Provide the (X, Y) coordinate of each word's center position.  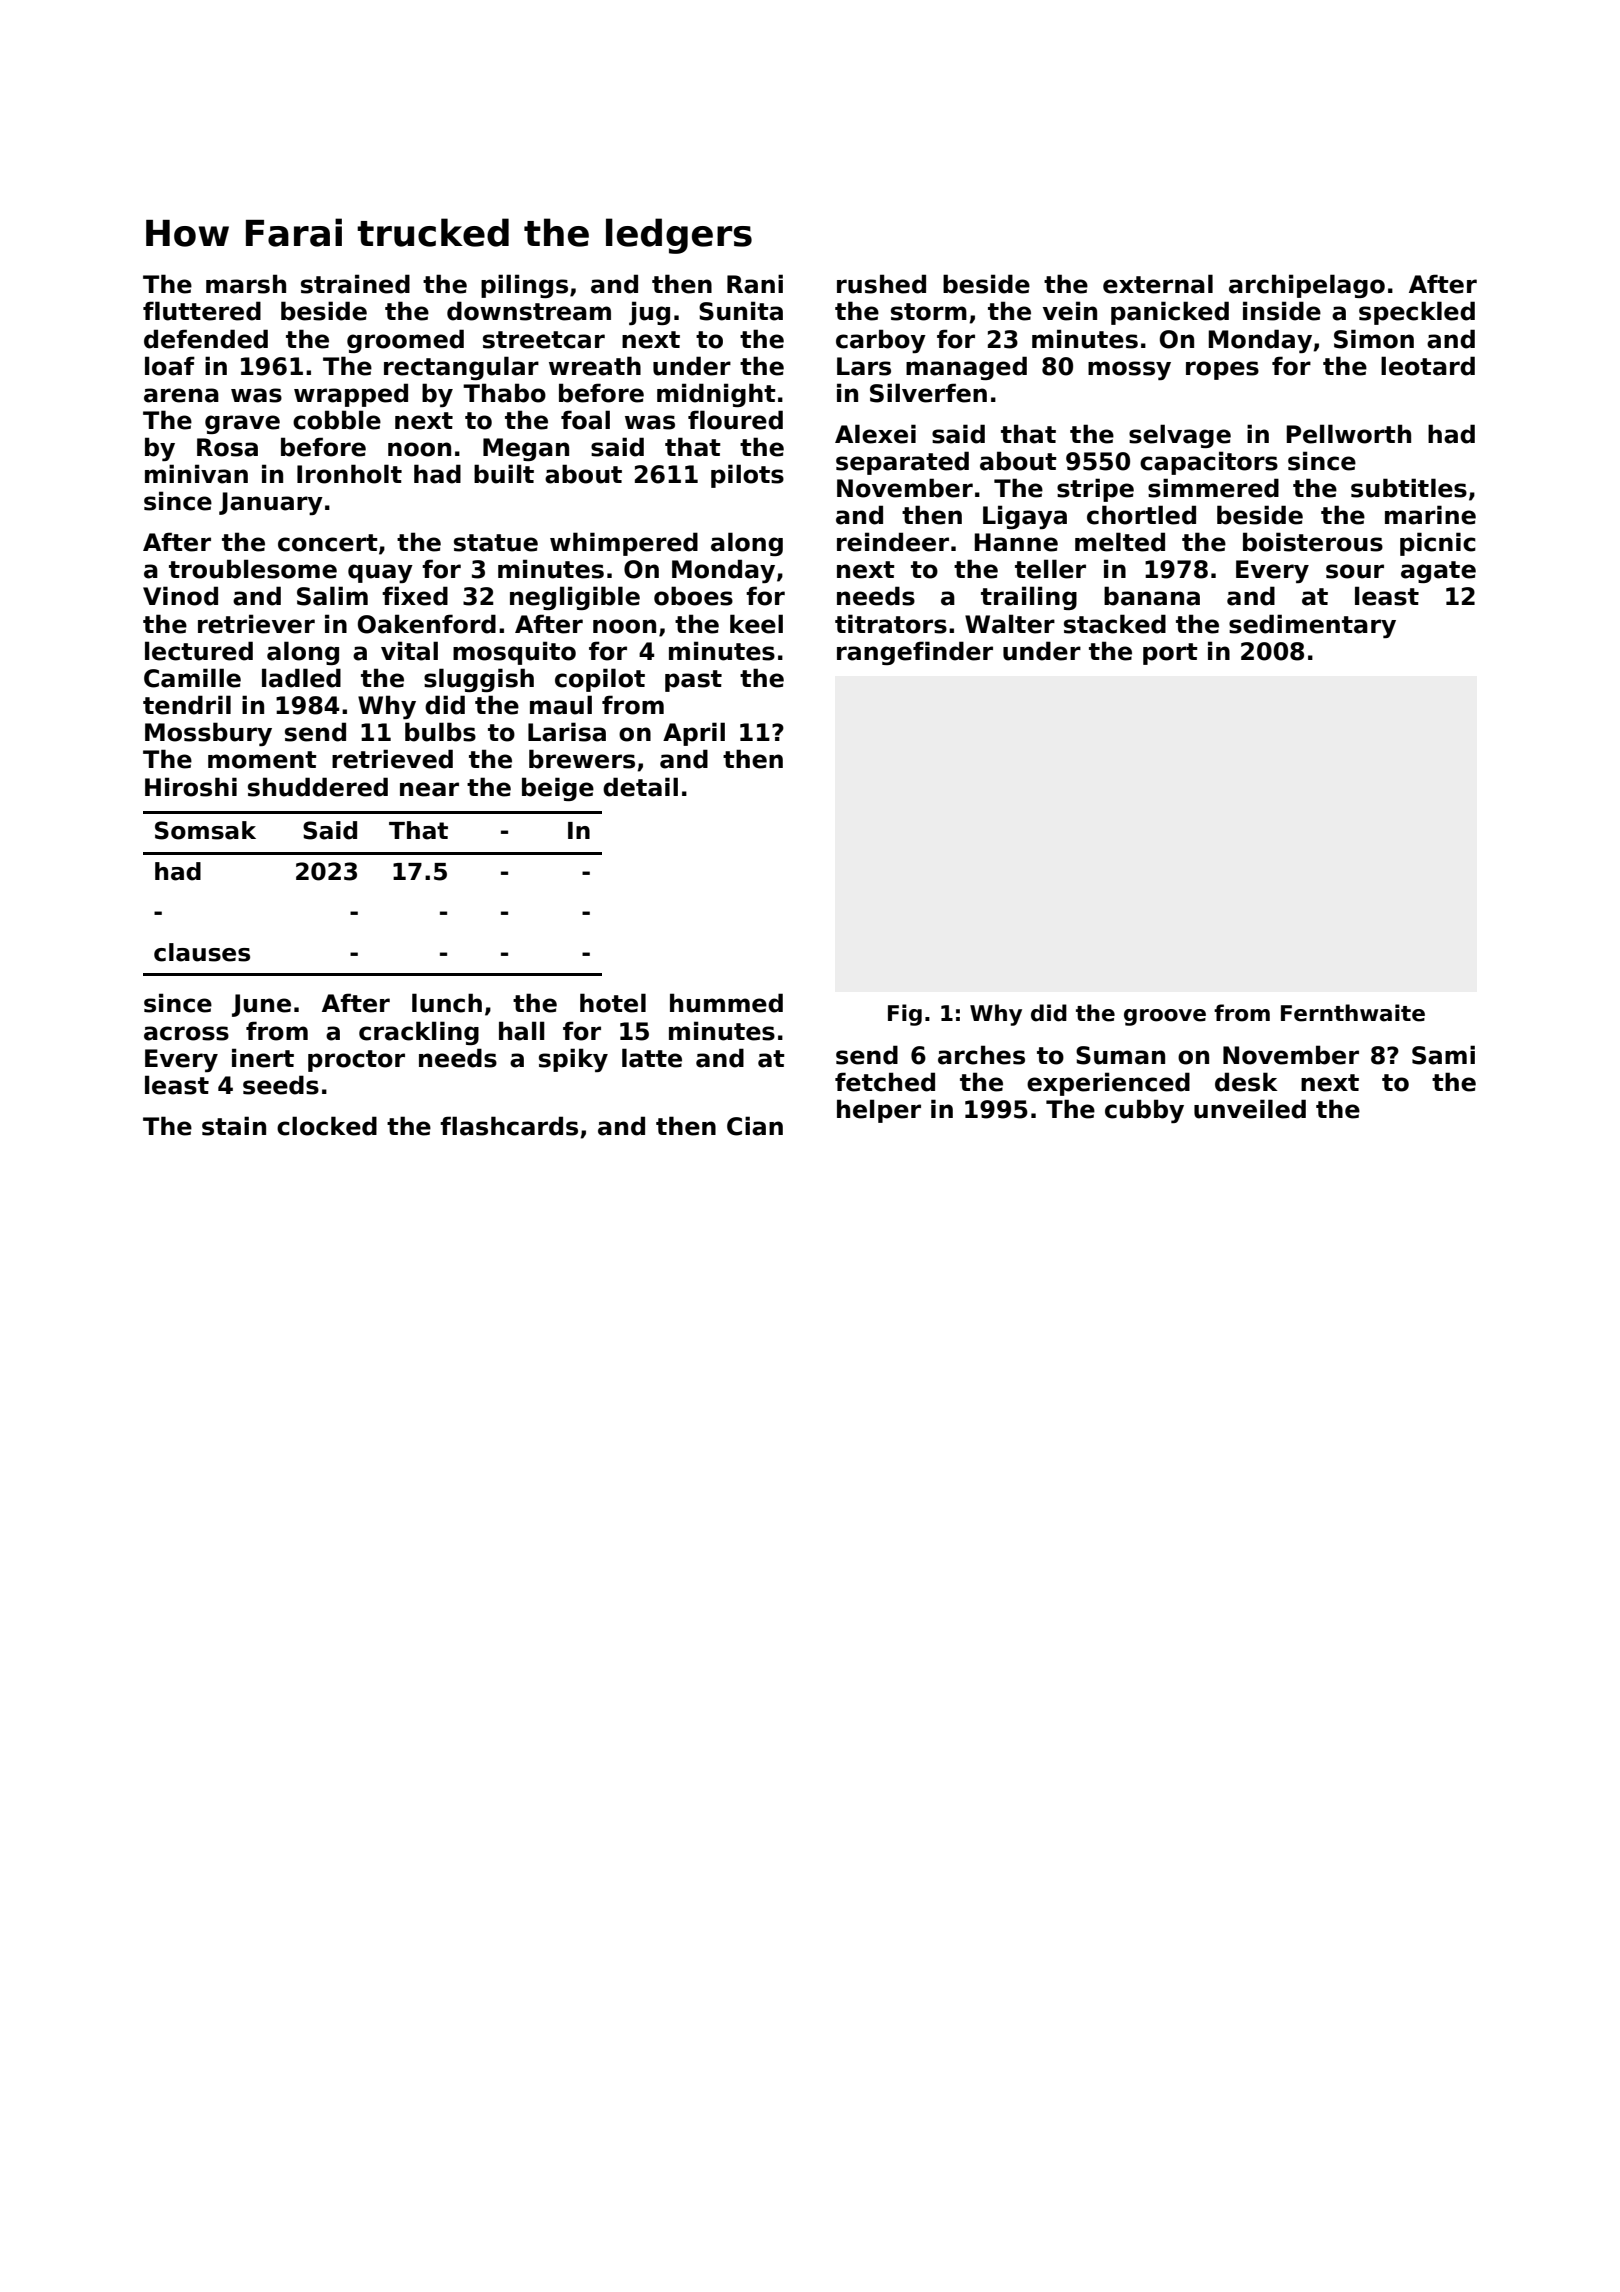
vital (409, 651)
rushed (881, 284)
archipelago (1307, 286)
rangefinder (915, 653)
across (186, 1033)
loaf (170, 366)
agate (1438, 572)
